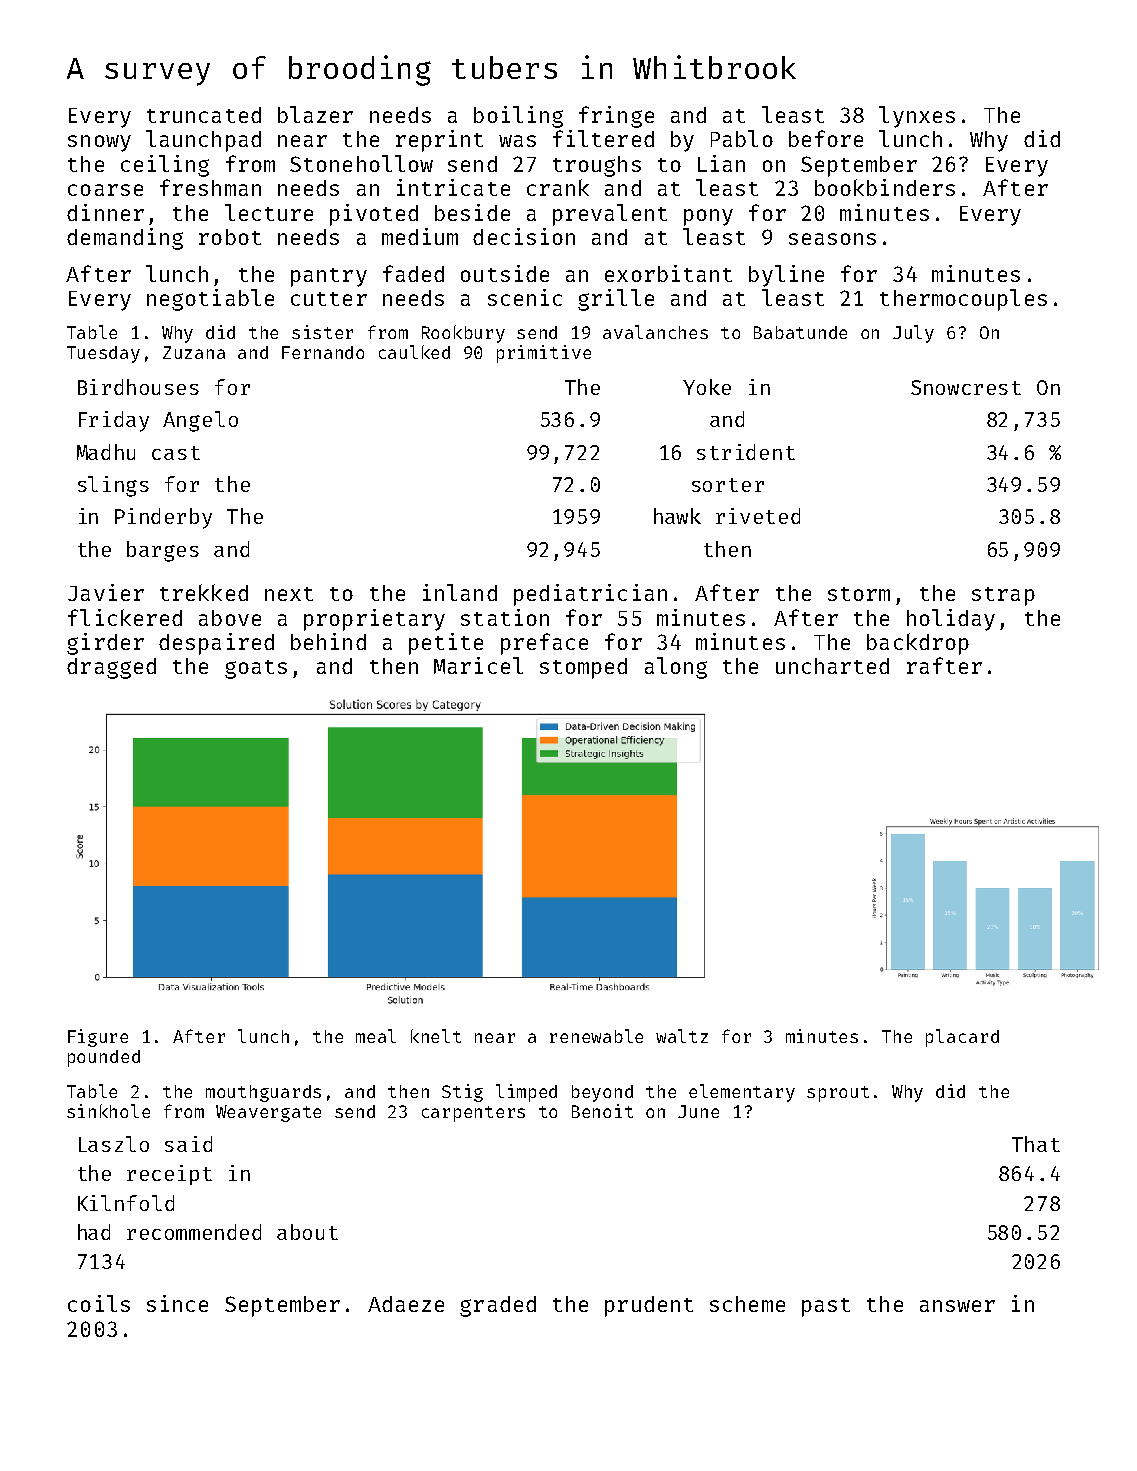 This image has width=1137, height=1471. I want to click on station, so click(505, 617).
